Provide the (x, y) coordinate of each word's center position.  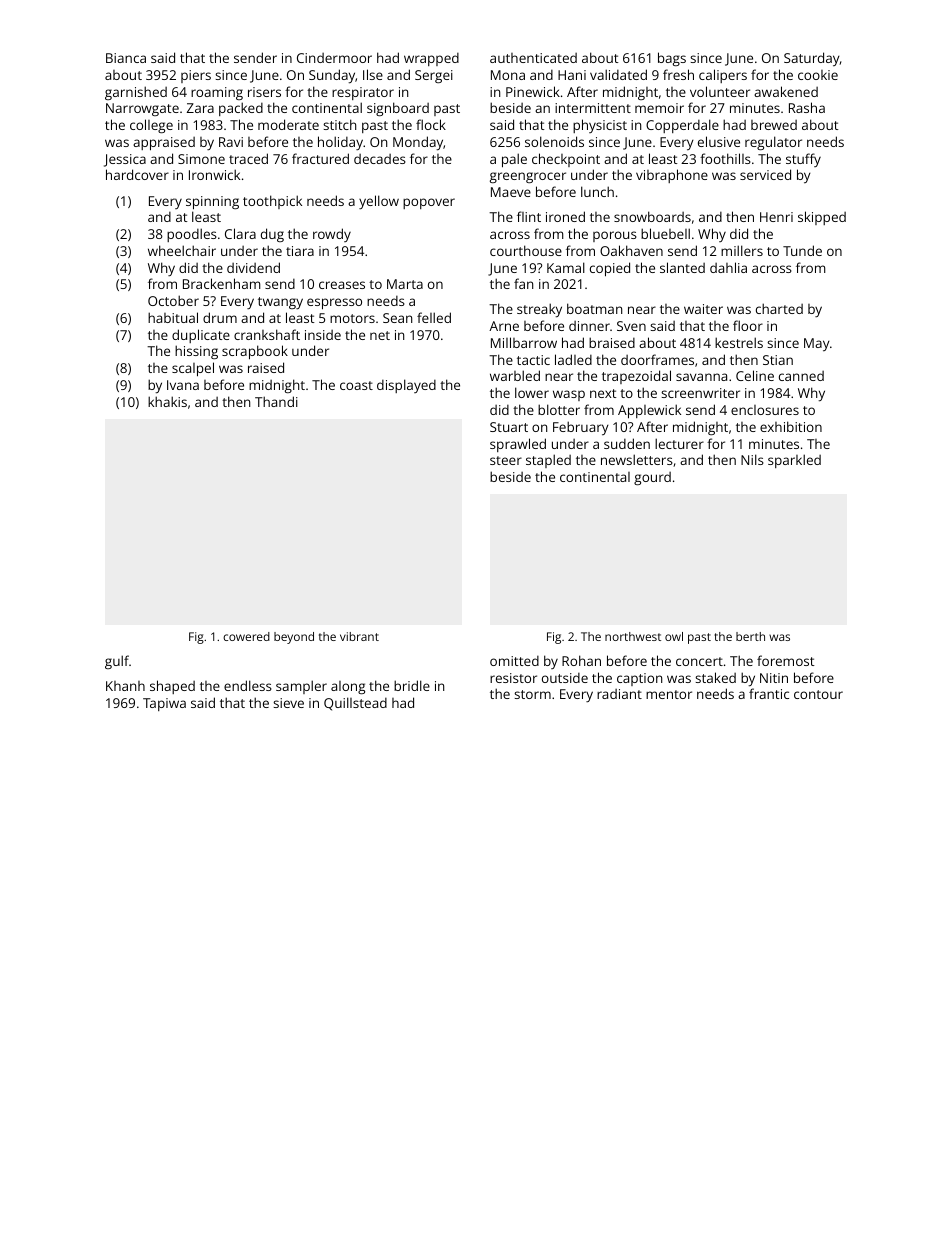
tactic (533, 360)
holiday (340, 143)
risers (264, 92)
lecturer (679, 443)
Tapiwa (164, 704)
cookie (818, 75)
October (173, 300)
